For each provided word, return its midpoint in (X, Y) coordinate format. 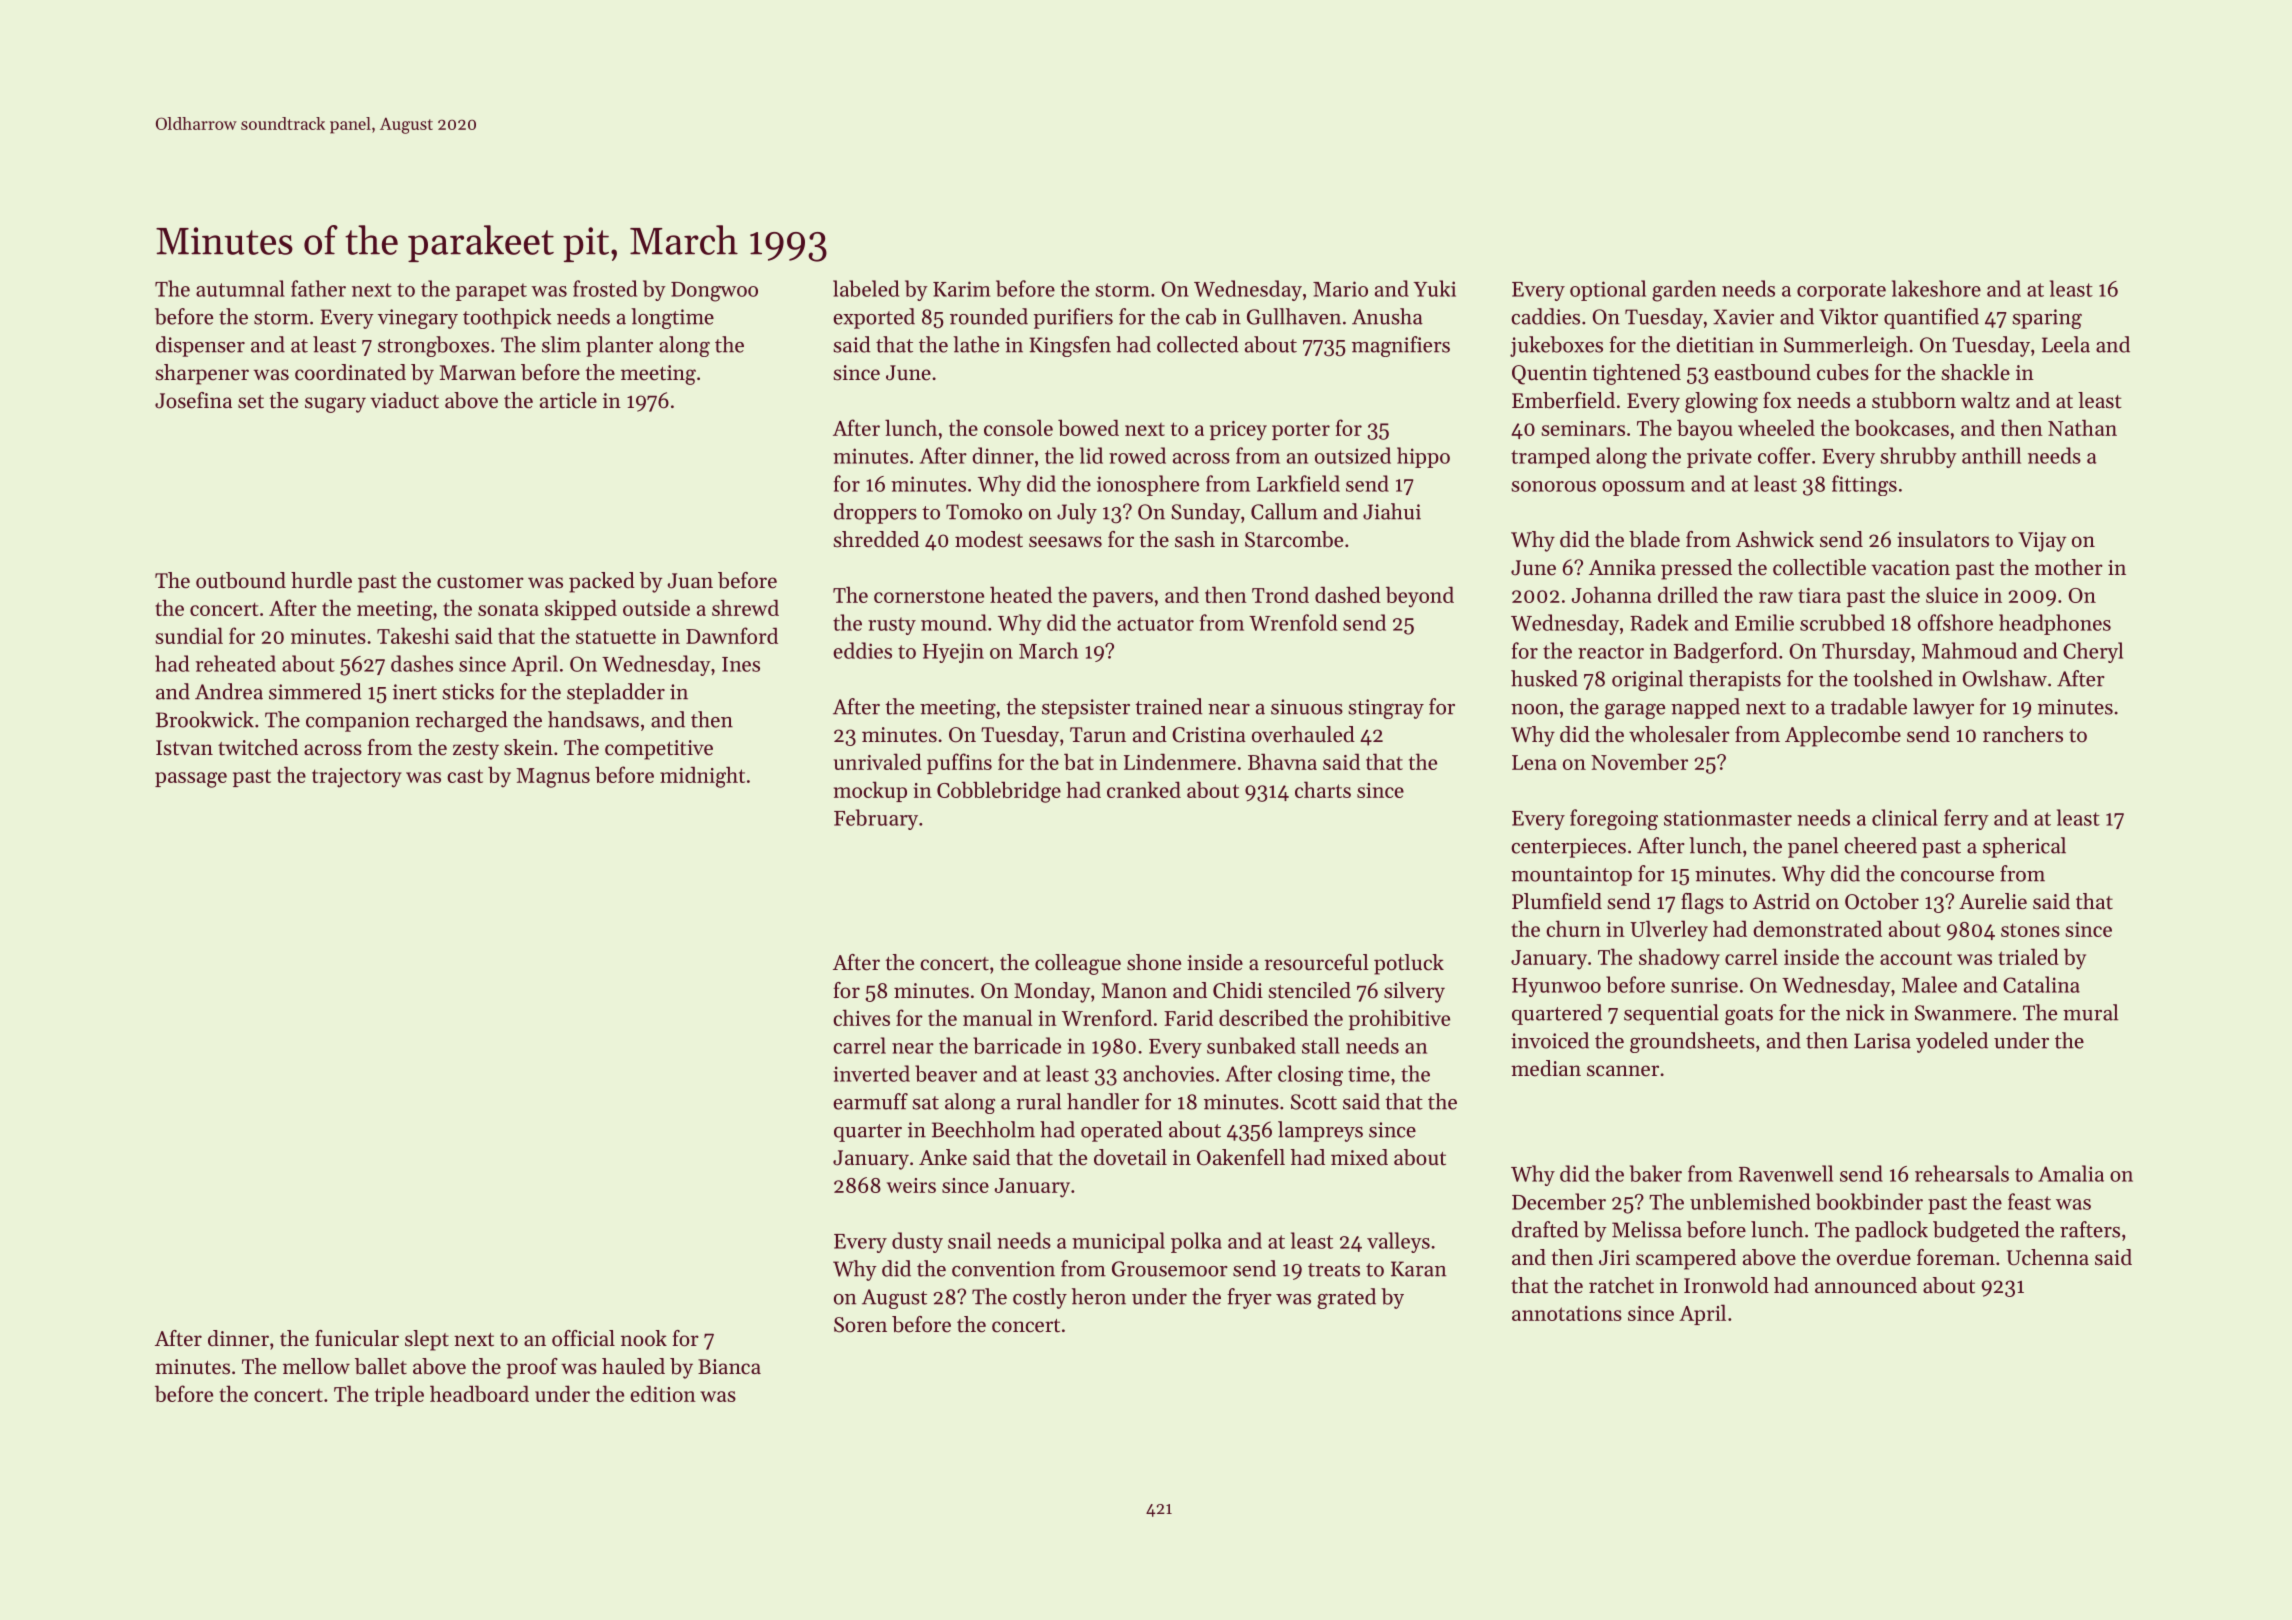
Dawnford (732, 635)
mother (2069, 567)
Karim (962, 289)
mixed (1359, 1157)
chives (861, 1017)
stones (2030, 930)
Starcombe (1294, 539)
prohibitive (1399, 1019)
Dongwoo (714, 292)
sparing (2047, 319)
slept (427, 1340)
